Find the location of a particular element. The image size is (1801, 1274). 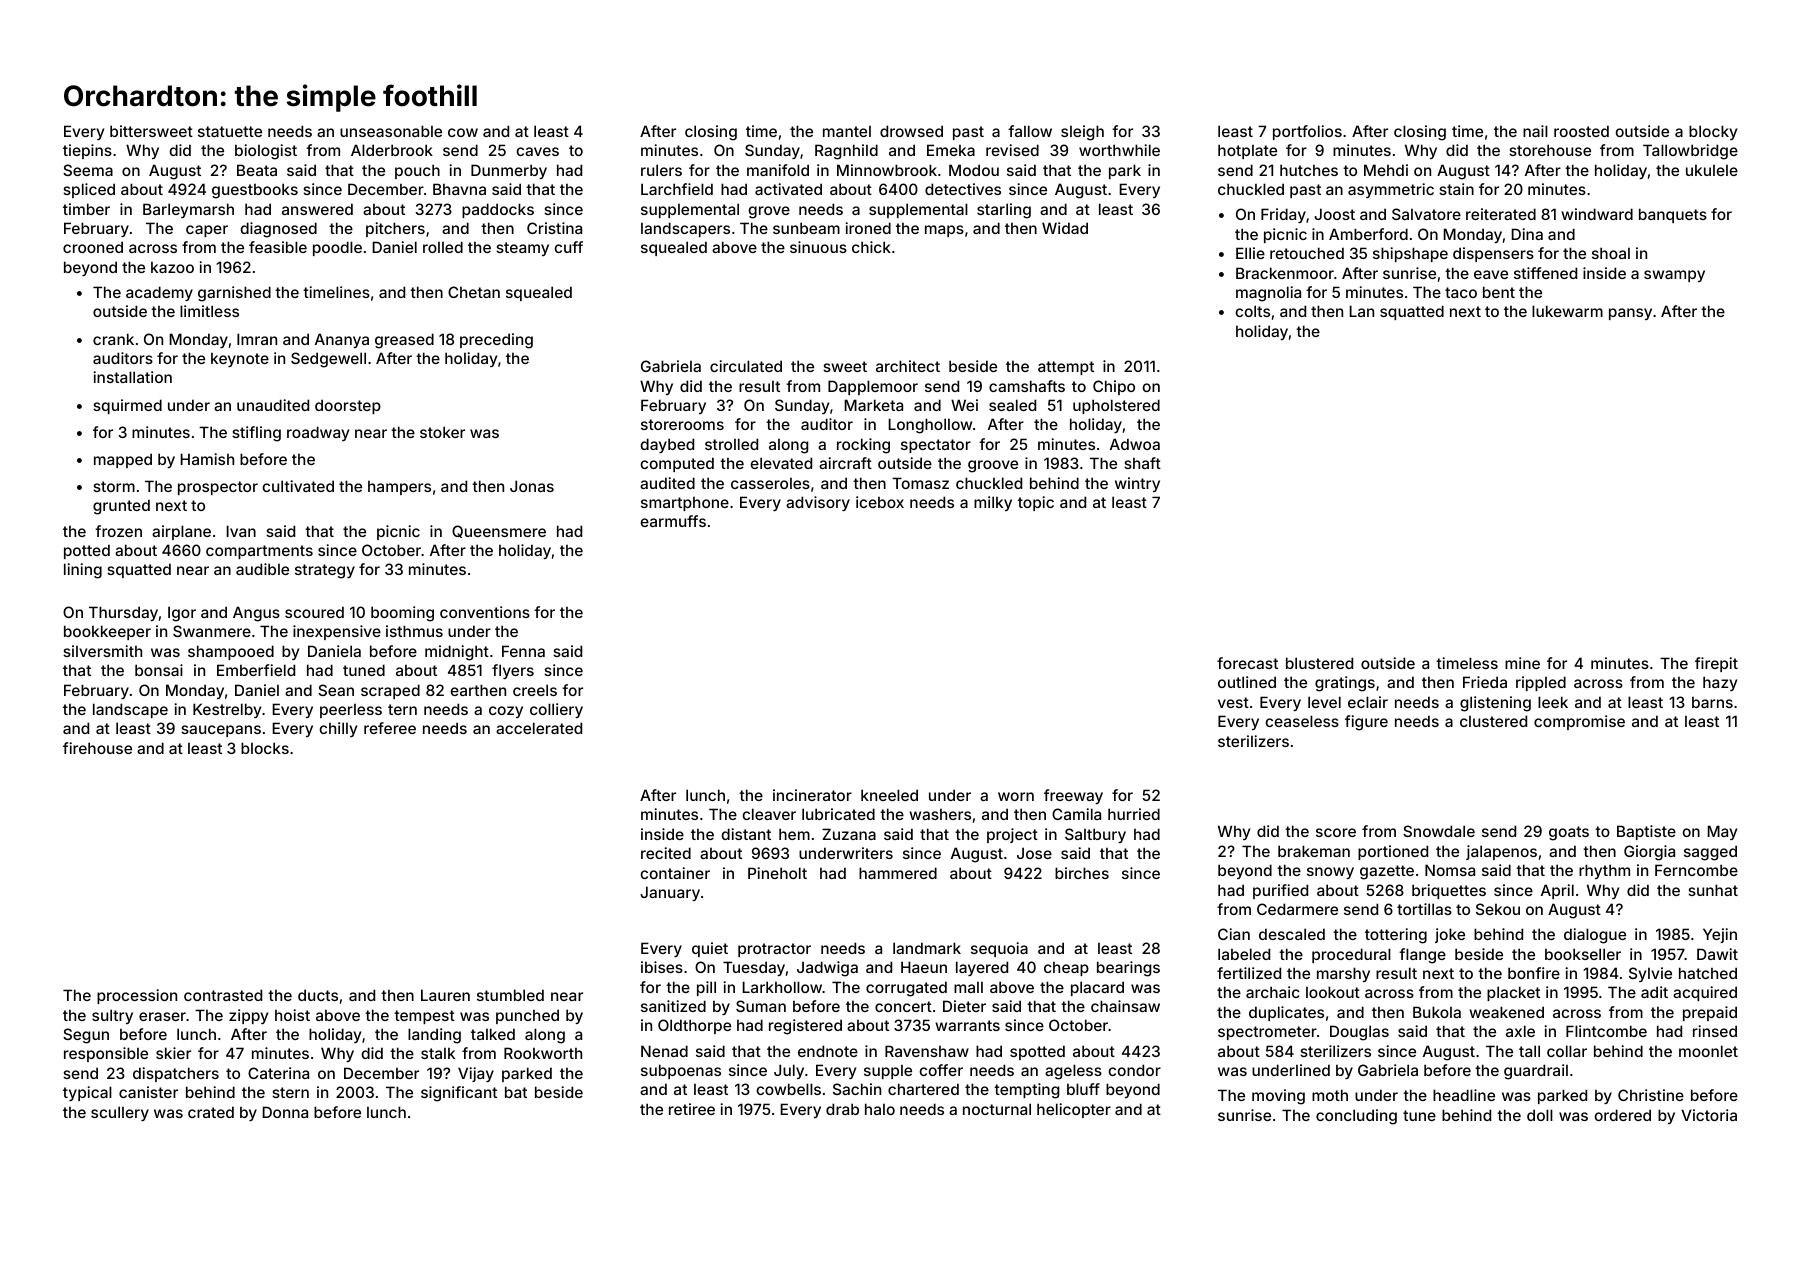

drab is located at coordinates (842, 1109).
